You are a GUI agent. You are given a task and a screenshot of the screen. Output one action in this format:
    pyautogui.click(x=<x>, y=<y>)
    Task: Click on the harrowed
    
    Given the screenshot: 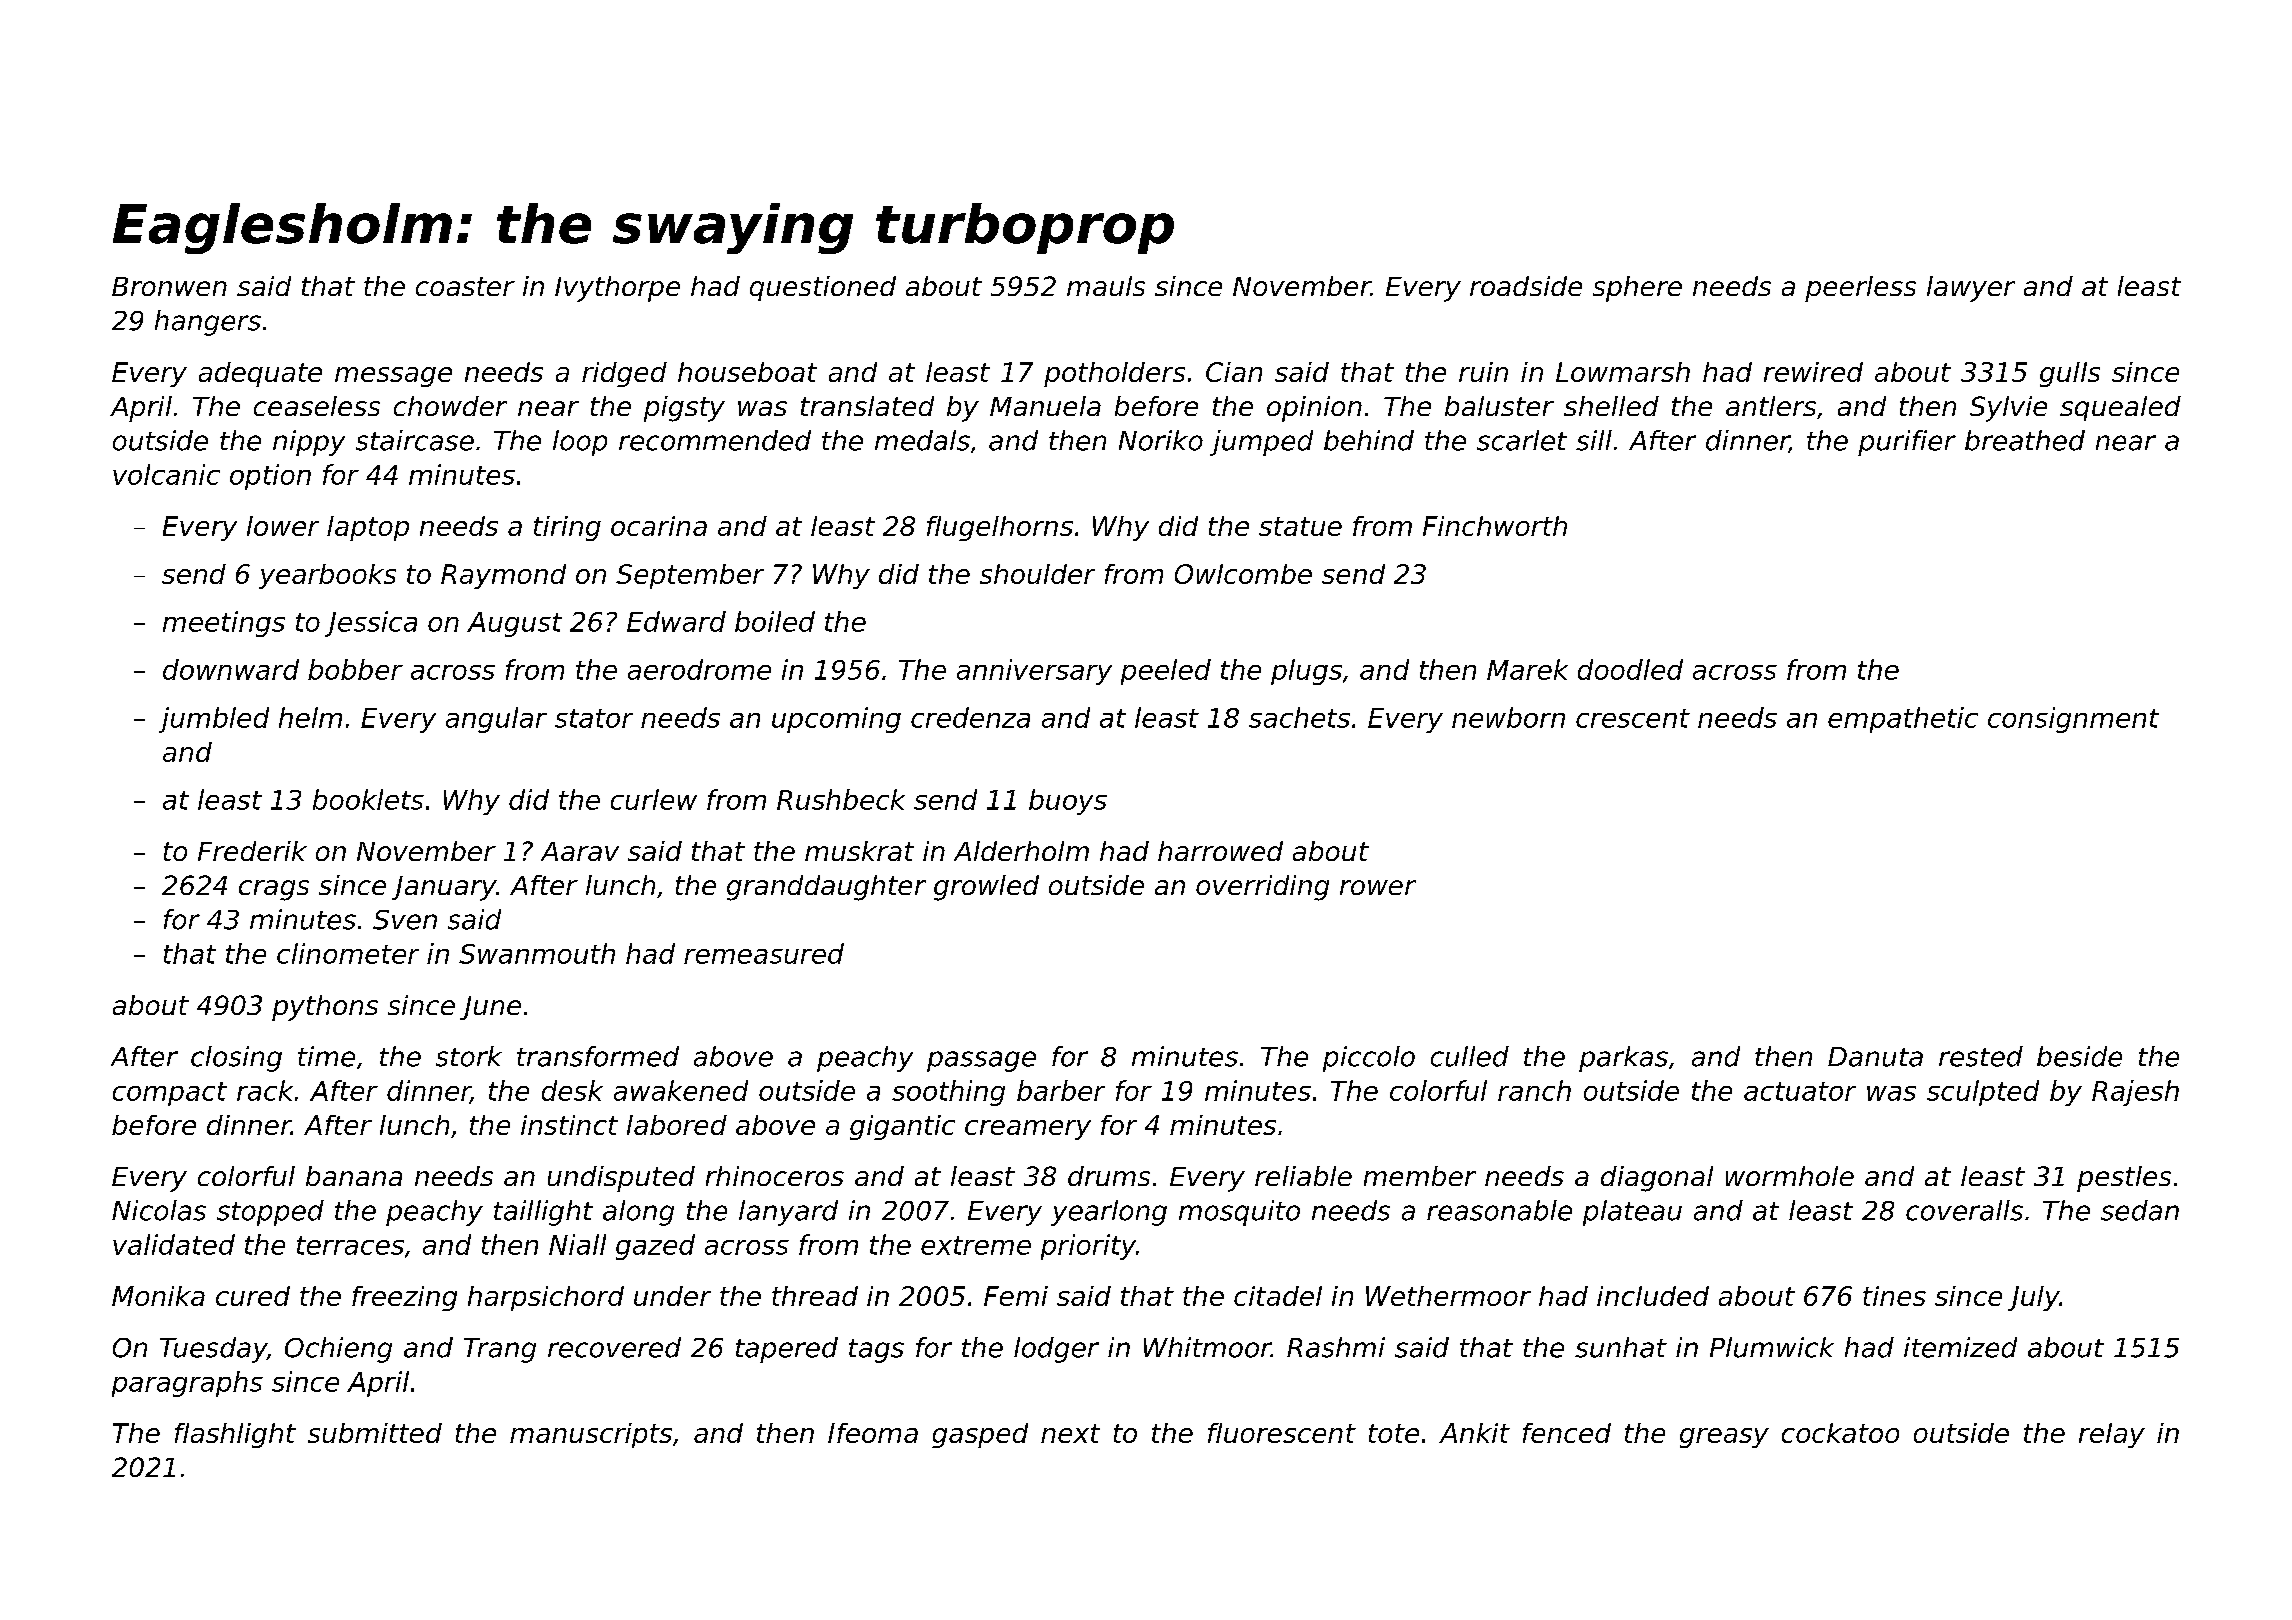 What is the action you would take?
    pyautogui.click(x=1220, y=851)
